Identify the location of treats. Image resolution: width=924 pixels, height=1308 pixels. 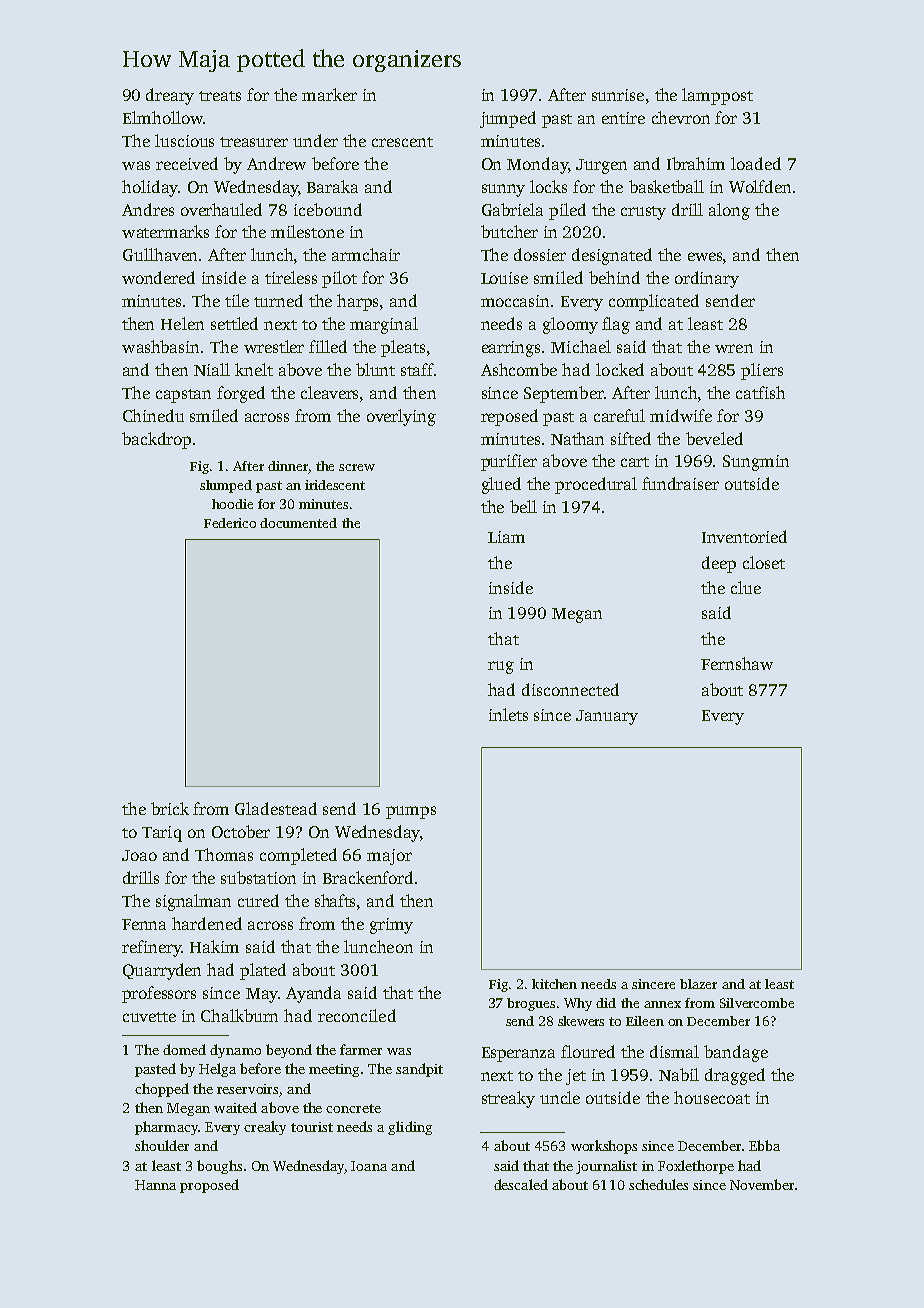
(220, 96).
